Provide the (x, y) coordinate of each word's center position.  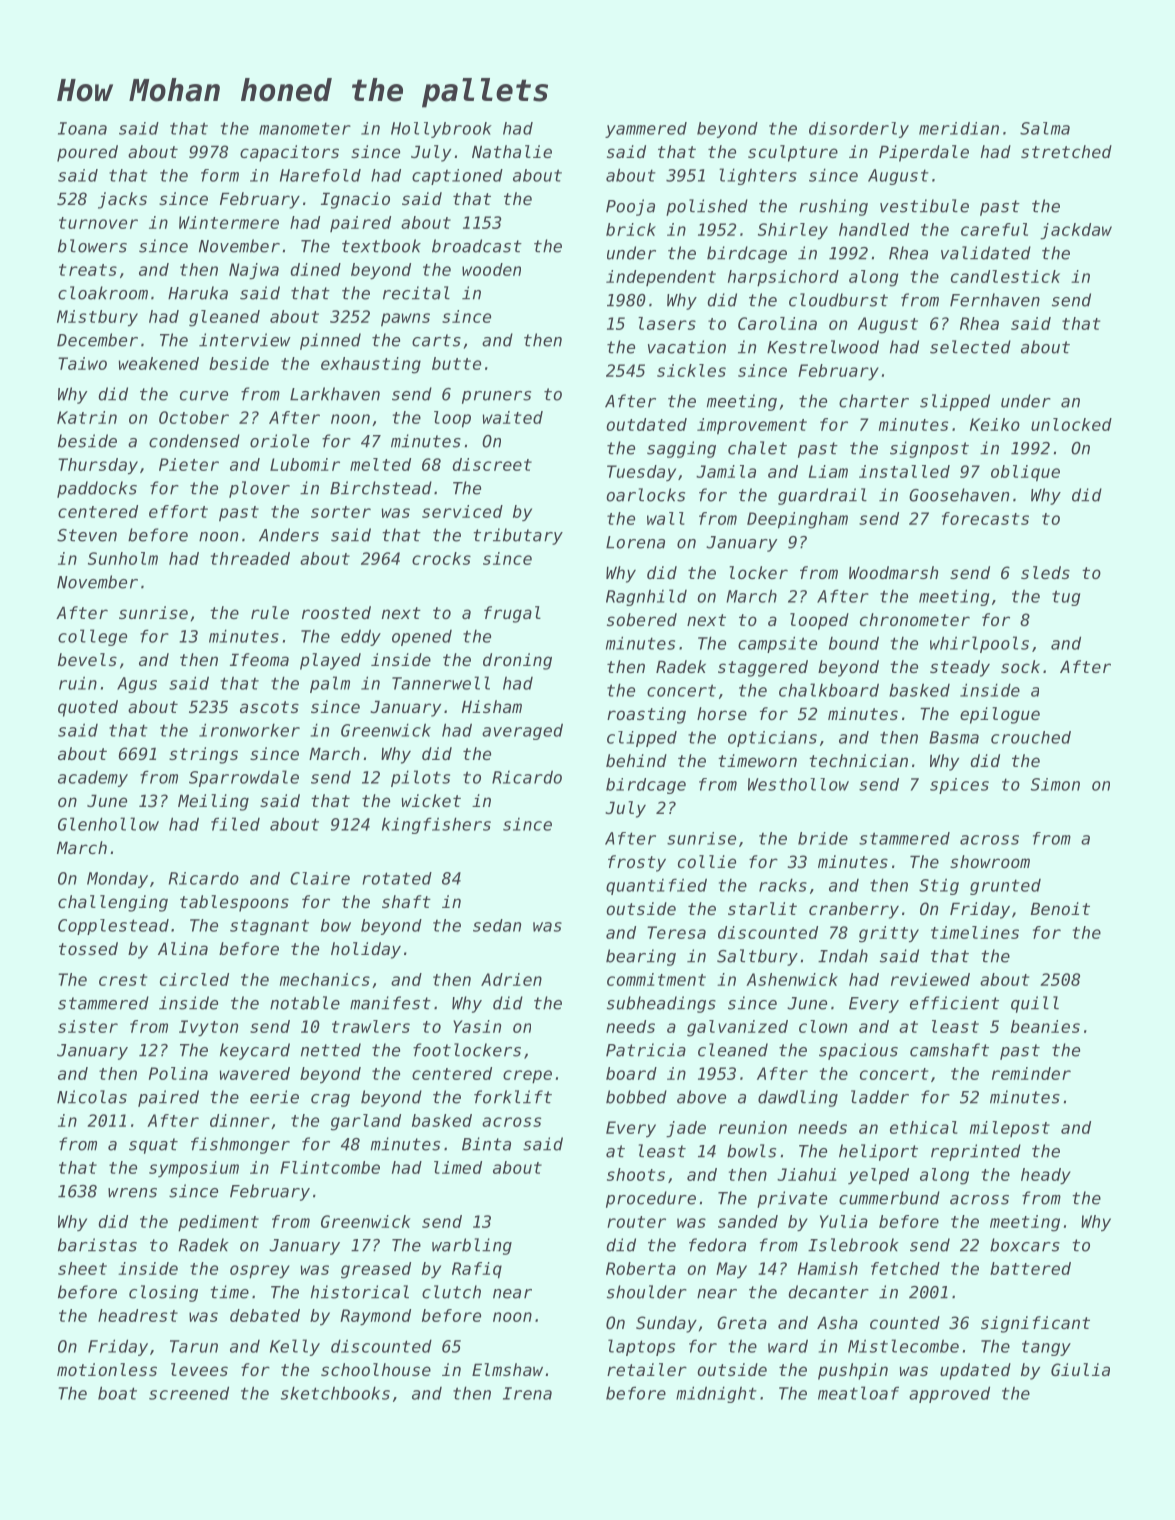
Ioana (82, 128)
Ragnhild (646, 597)
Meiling (213, 802)
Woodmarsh (893, 572)
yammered (646, 130)
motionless (107, 1369)
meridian (959, 128)
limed (458, 1167)
